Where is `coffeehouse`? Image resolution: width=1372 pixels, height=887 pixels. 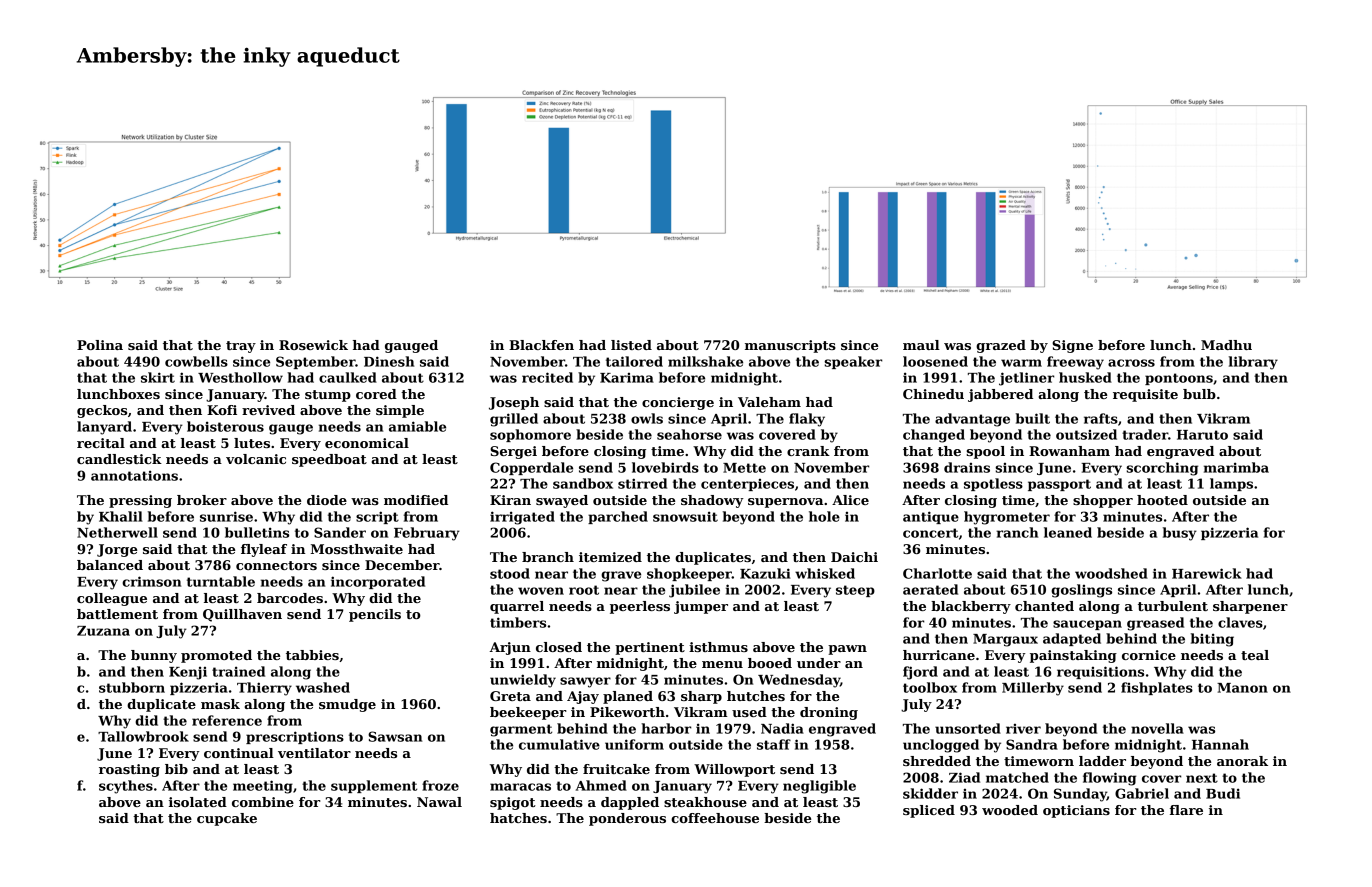
coffeehouse is located at coordinates (715, 818).
